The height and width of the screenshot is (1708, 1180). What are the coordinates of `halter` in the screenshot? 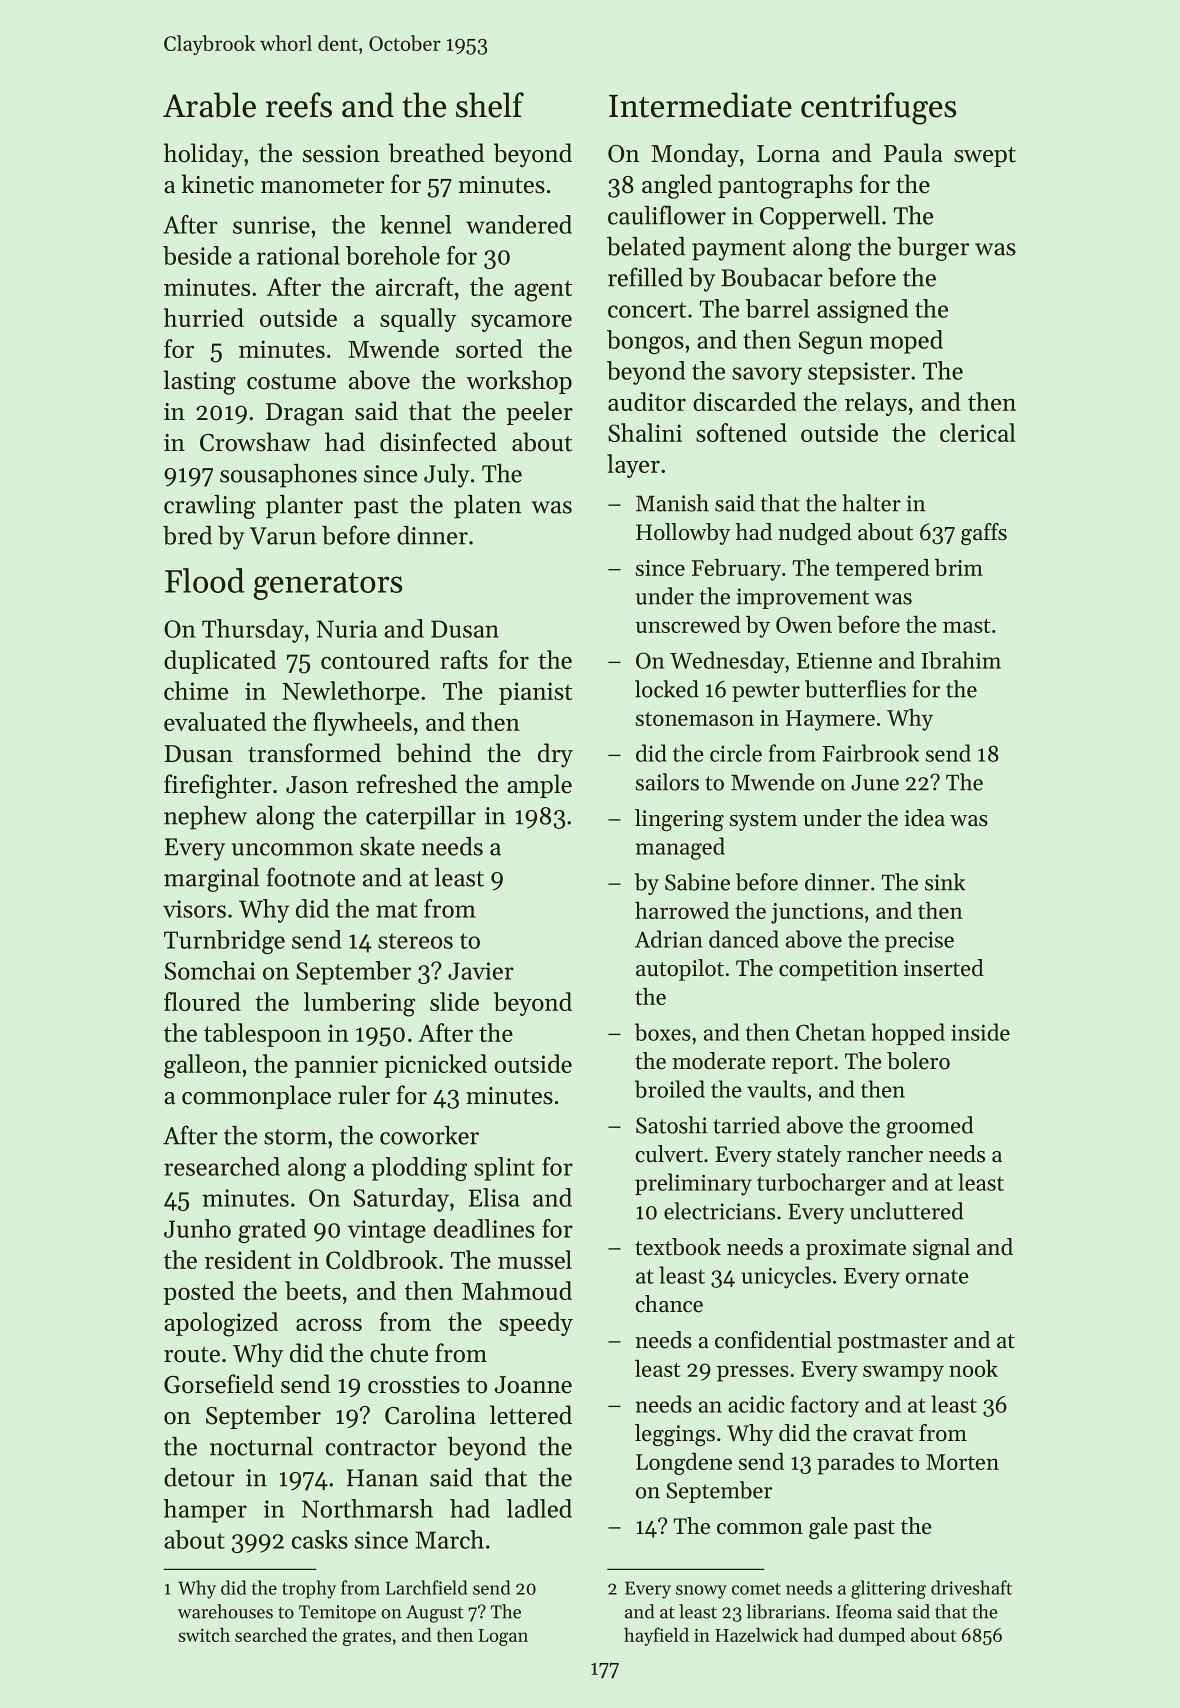 It's located at (871, 503).
